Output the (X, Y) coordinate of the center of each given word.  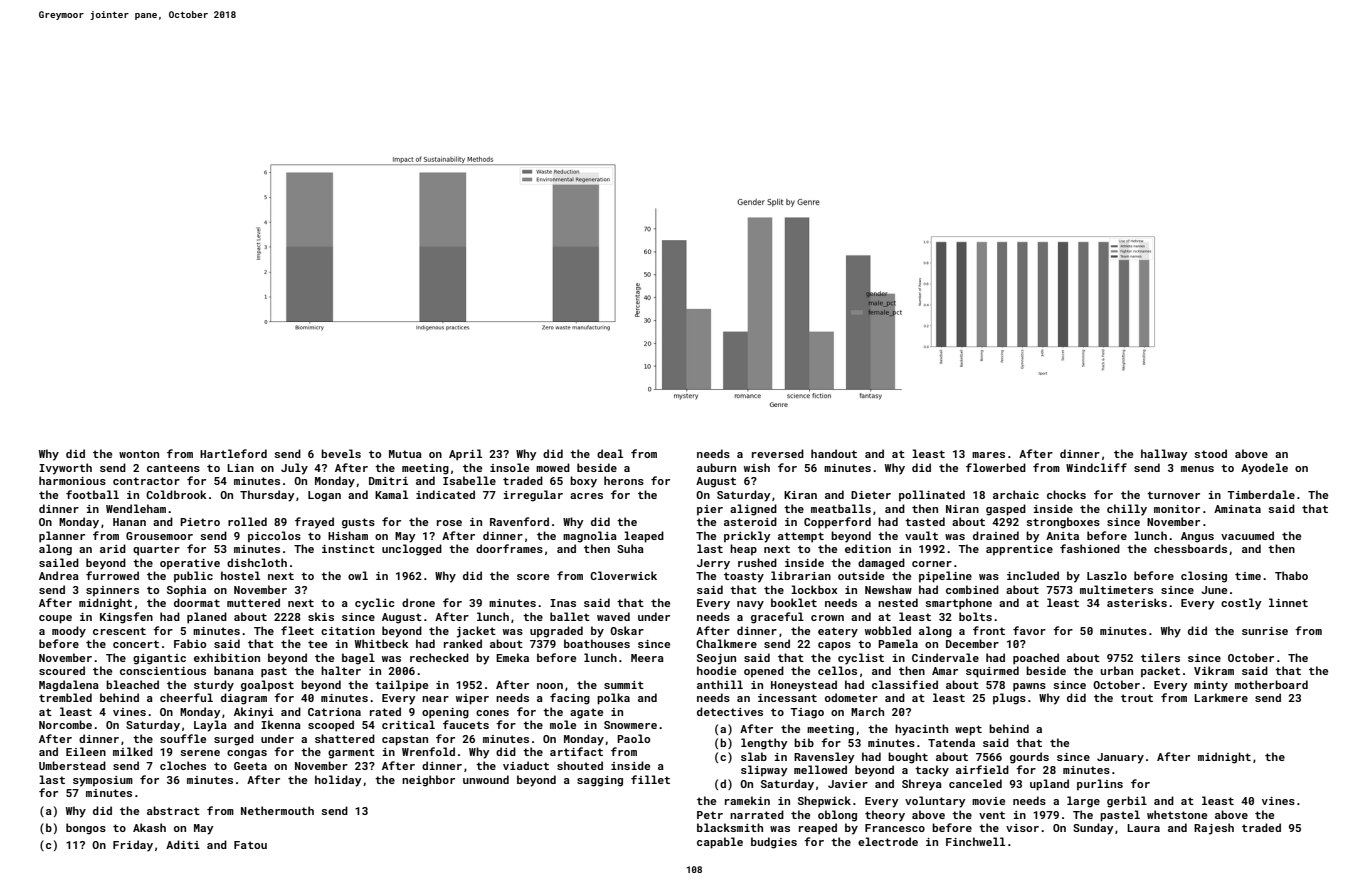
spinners (112, 591)
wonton (139, 454)
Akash (149, 827)
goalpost (267, 686)
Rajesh (1214, 829)
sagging (600, 781)
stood (1210, 453)
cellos (837, 670)
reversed (778, 453)
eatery (838, 632)
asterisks (1137, 602)
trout (1137, 698)
